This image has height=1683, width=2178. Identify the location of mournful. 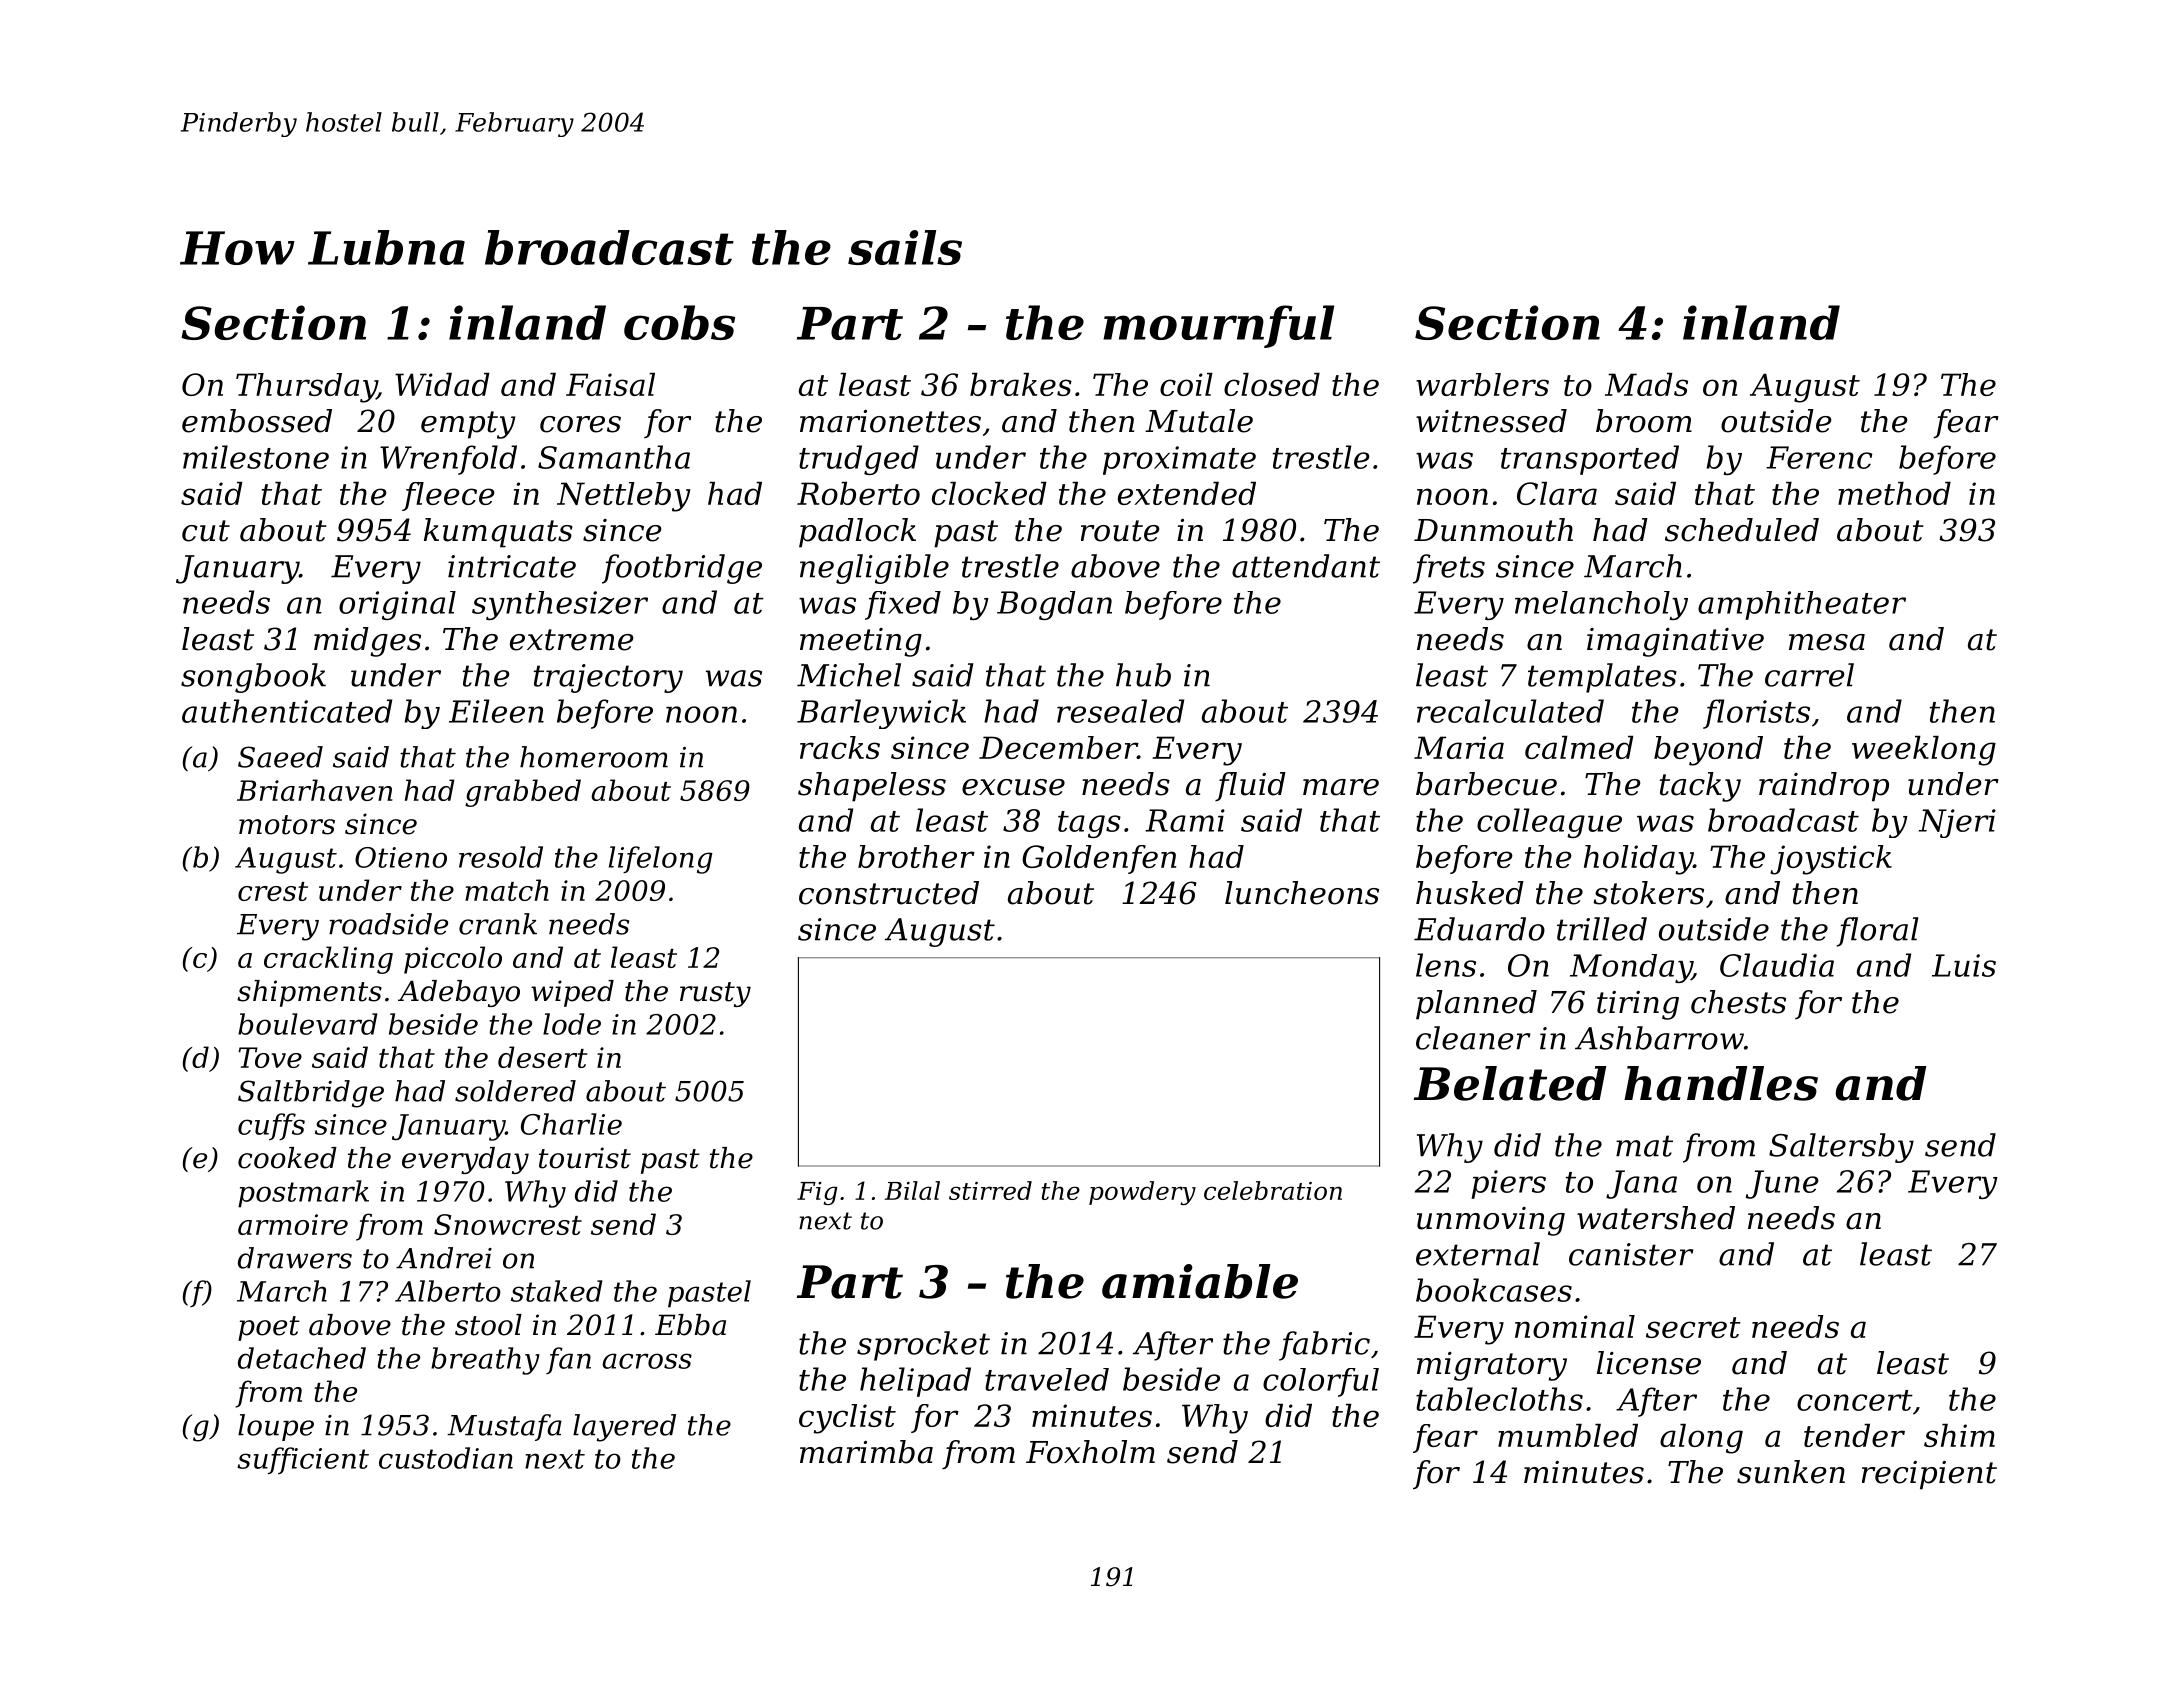
(1218, 326).
